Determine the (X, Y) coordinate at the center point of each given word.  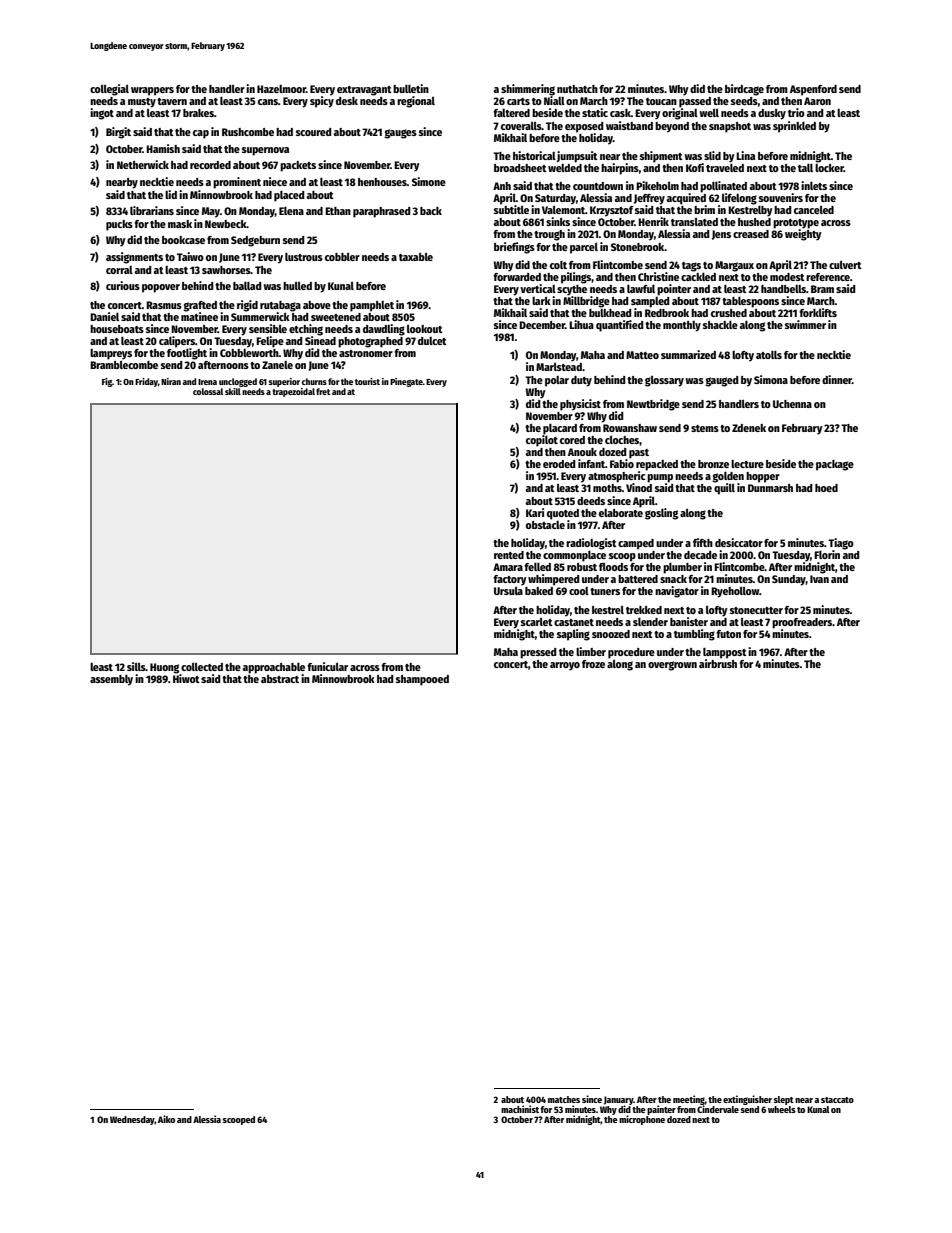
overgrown (672, 666)
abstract (280, 679)
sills (136, 666)
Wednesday (132, 1120)
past (639, 454)
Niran (171, 381)
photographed (370, 342)
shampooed (422, 680)
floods (613, 567)
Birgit (118, 133)
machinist (520, 1109)
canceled (814, 210)
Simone (429, 181)
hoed (826, 488)
